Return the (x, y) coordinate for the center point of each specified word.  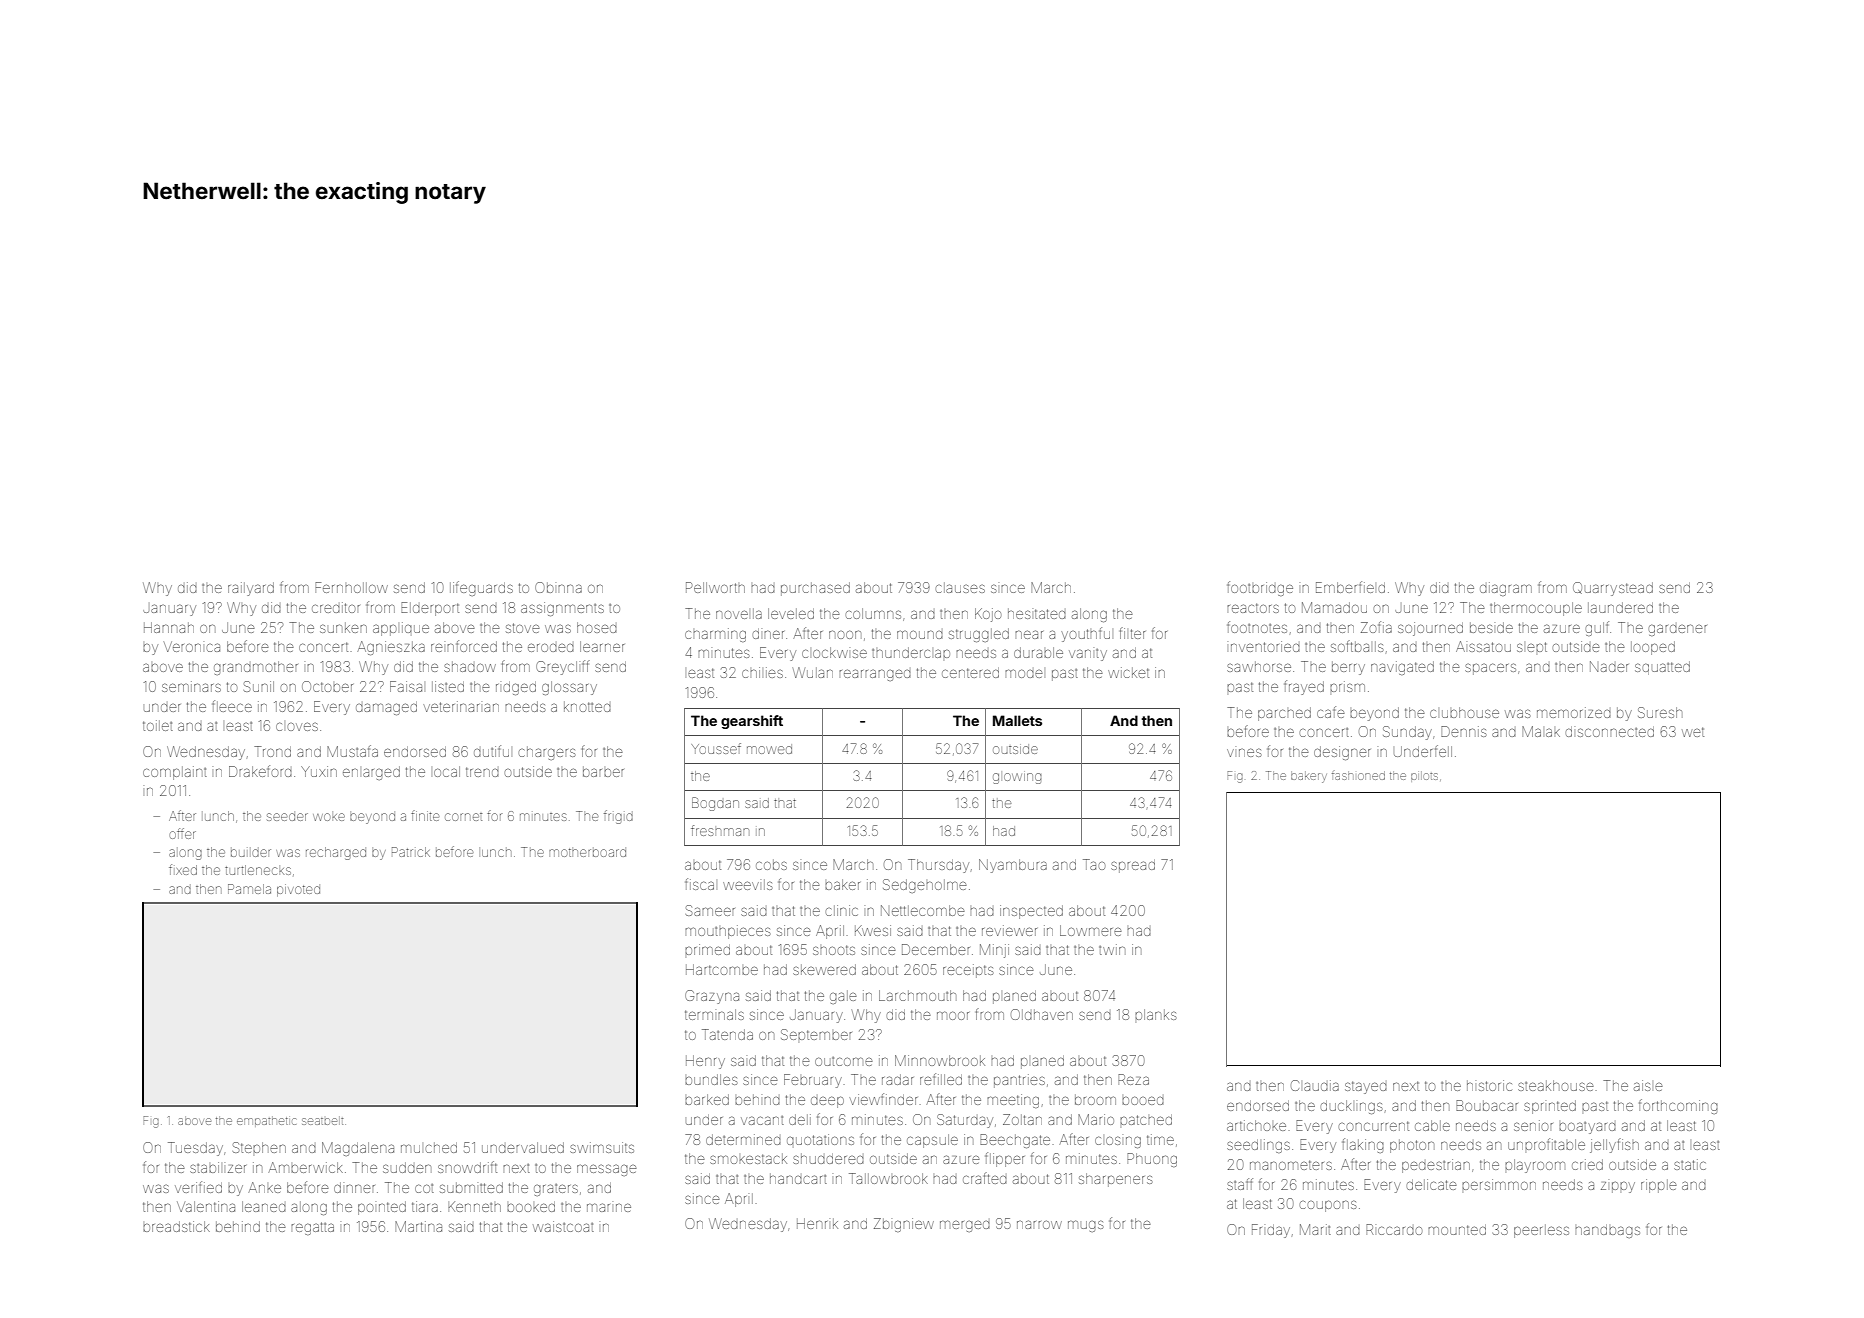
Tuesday (195, 1149)
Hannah (169, 627)
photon (1412, 1146)
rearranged (875, 675)
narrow (1039, 1224)
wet (1693, 732)
